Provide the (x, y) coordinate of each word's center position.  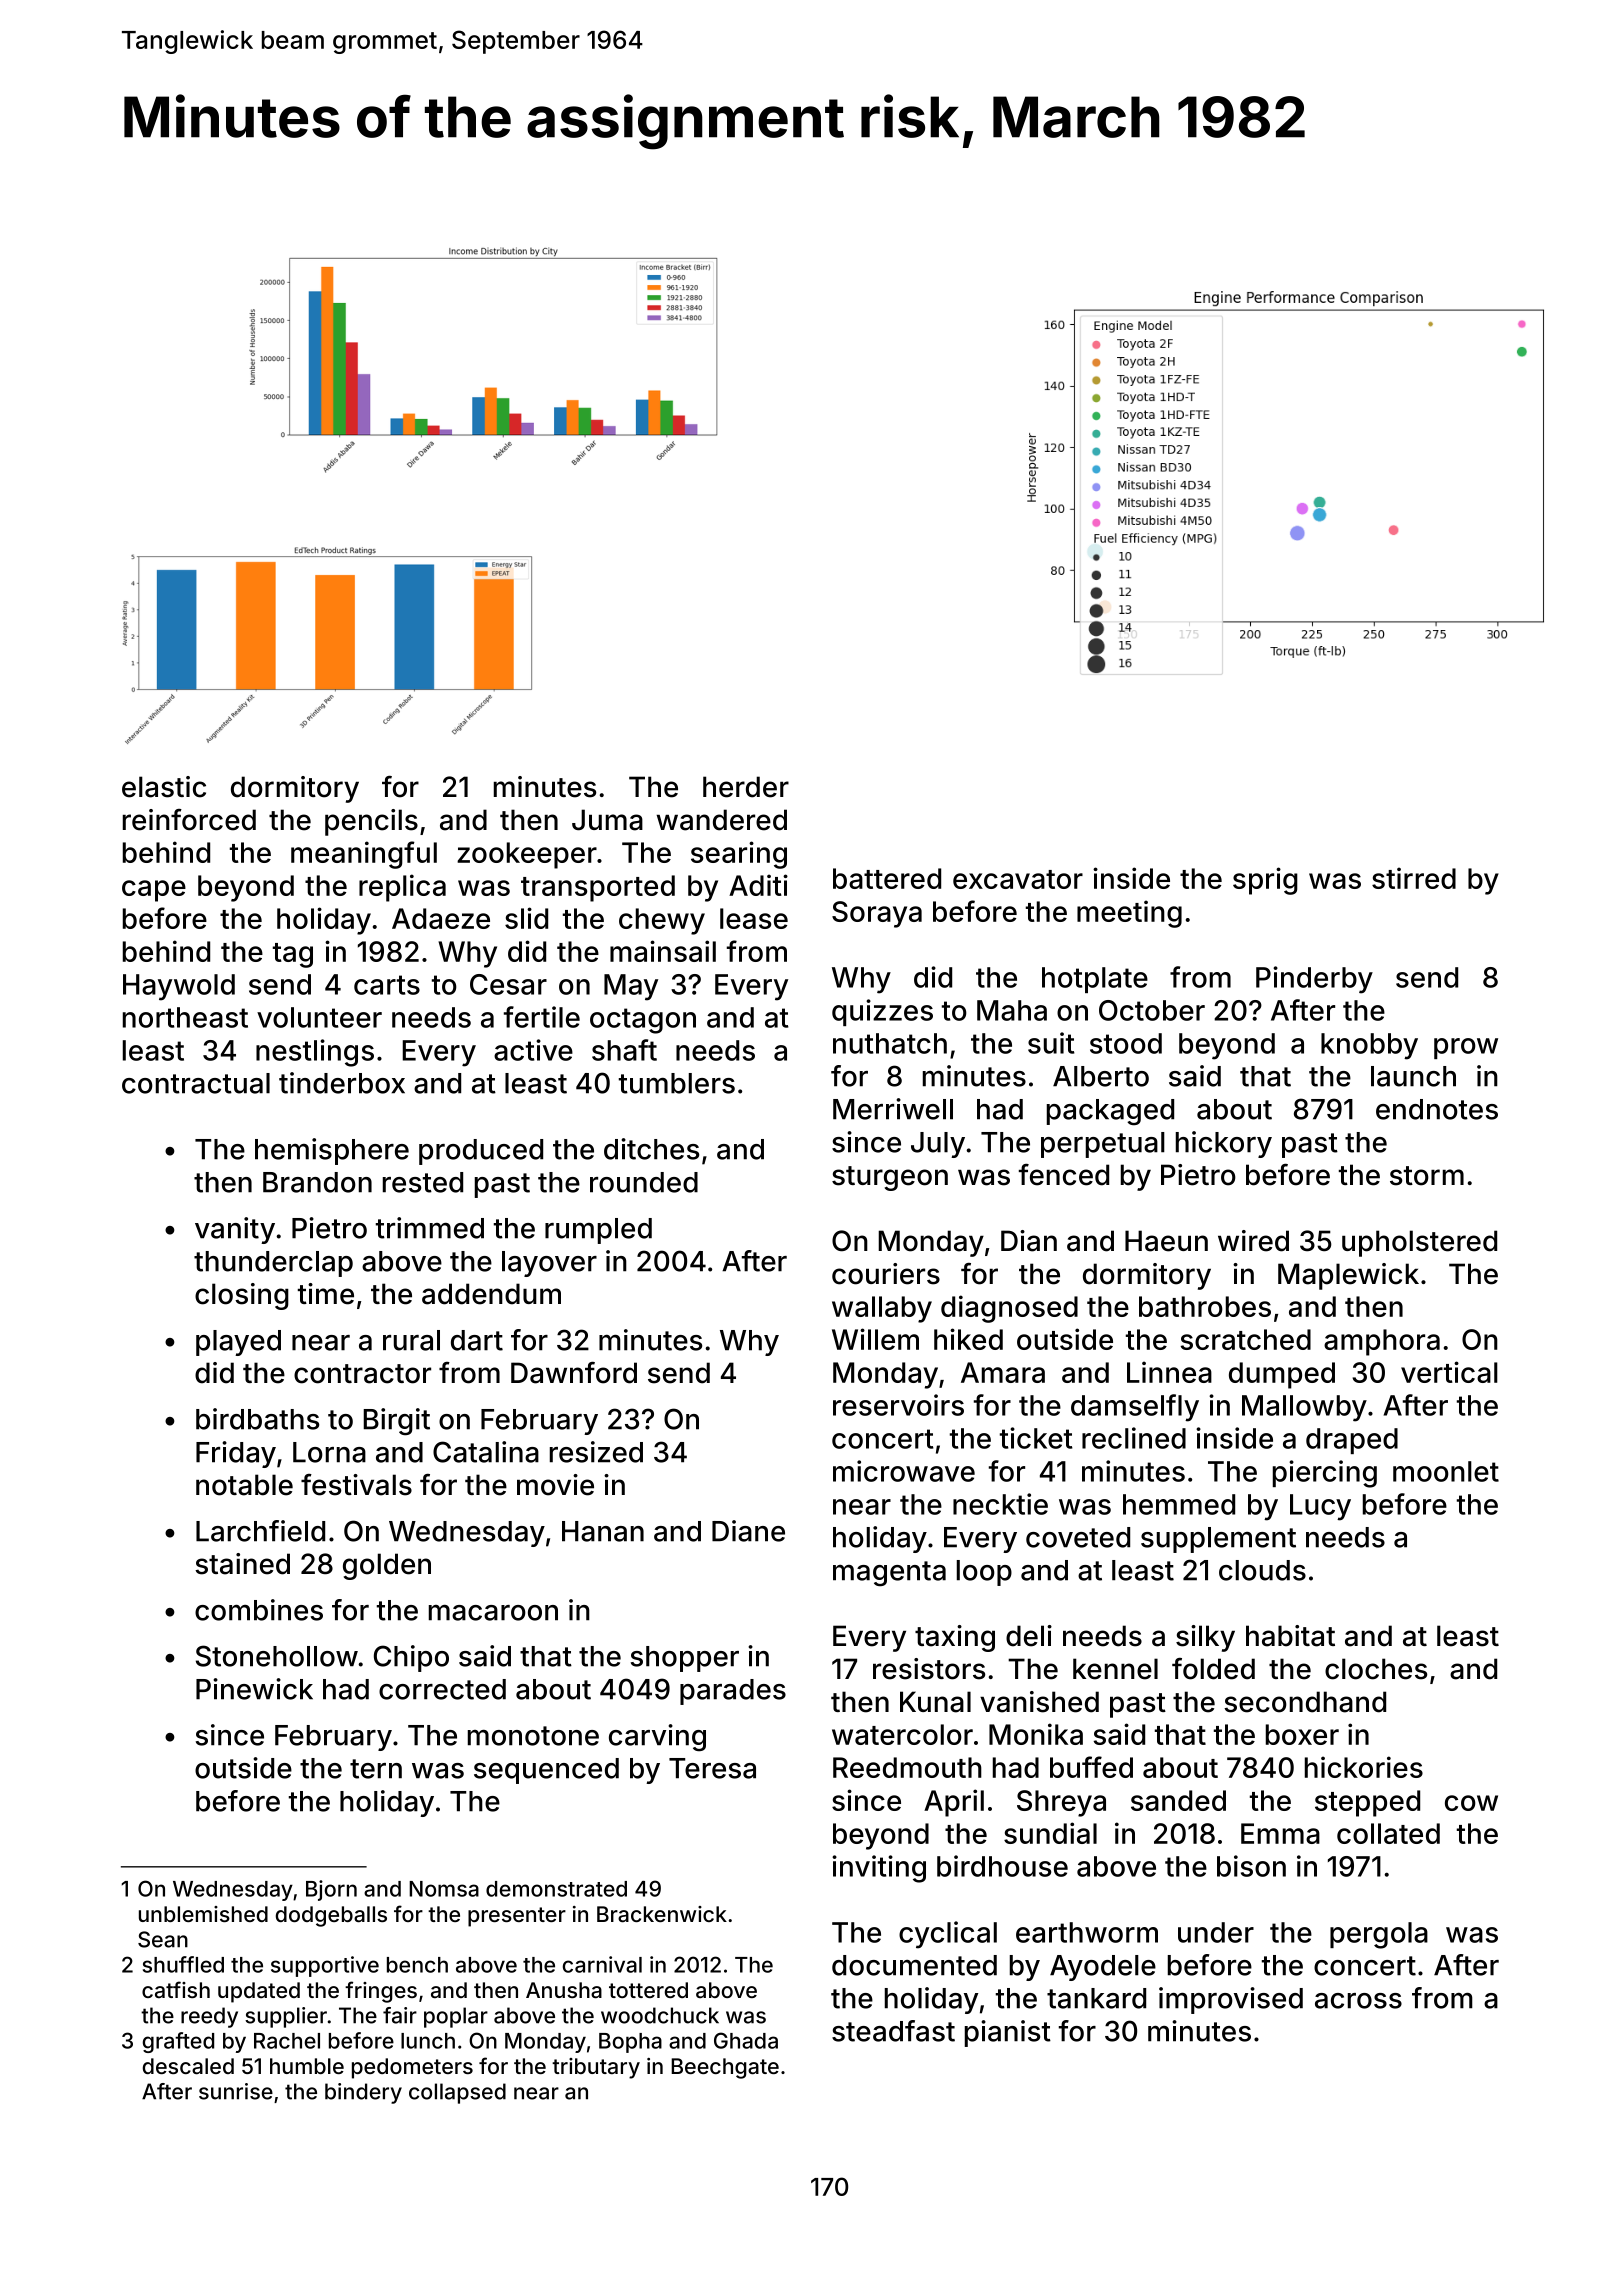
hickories (1364, 1767)
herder (746, 787)
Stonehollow (277, 1656)
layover (549, 1264)
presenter (517, 1917)
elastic (164, 787)
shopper (685, 1659)
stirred (1414, 878)
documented (914, 1965)
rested (423, 1182)
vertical (1449, 1372)
